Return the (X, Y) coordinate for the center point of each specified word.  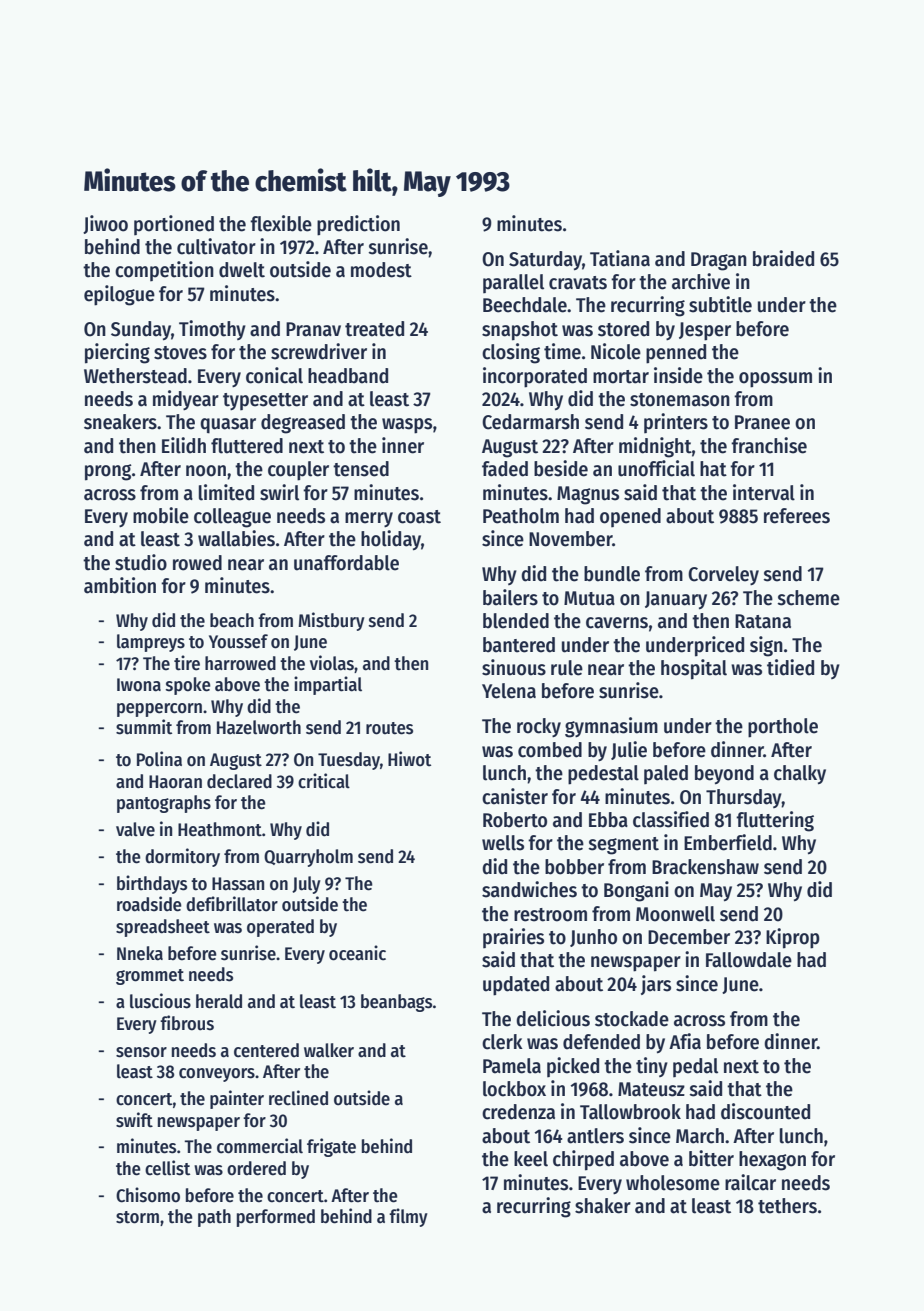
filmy (408, 1217)
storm (137, 1217)
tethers (787, 1206)
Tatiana (620, 258)
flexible (281, 223)
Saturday (545, 261)
